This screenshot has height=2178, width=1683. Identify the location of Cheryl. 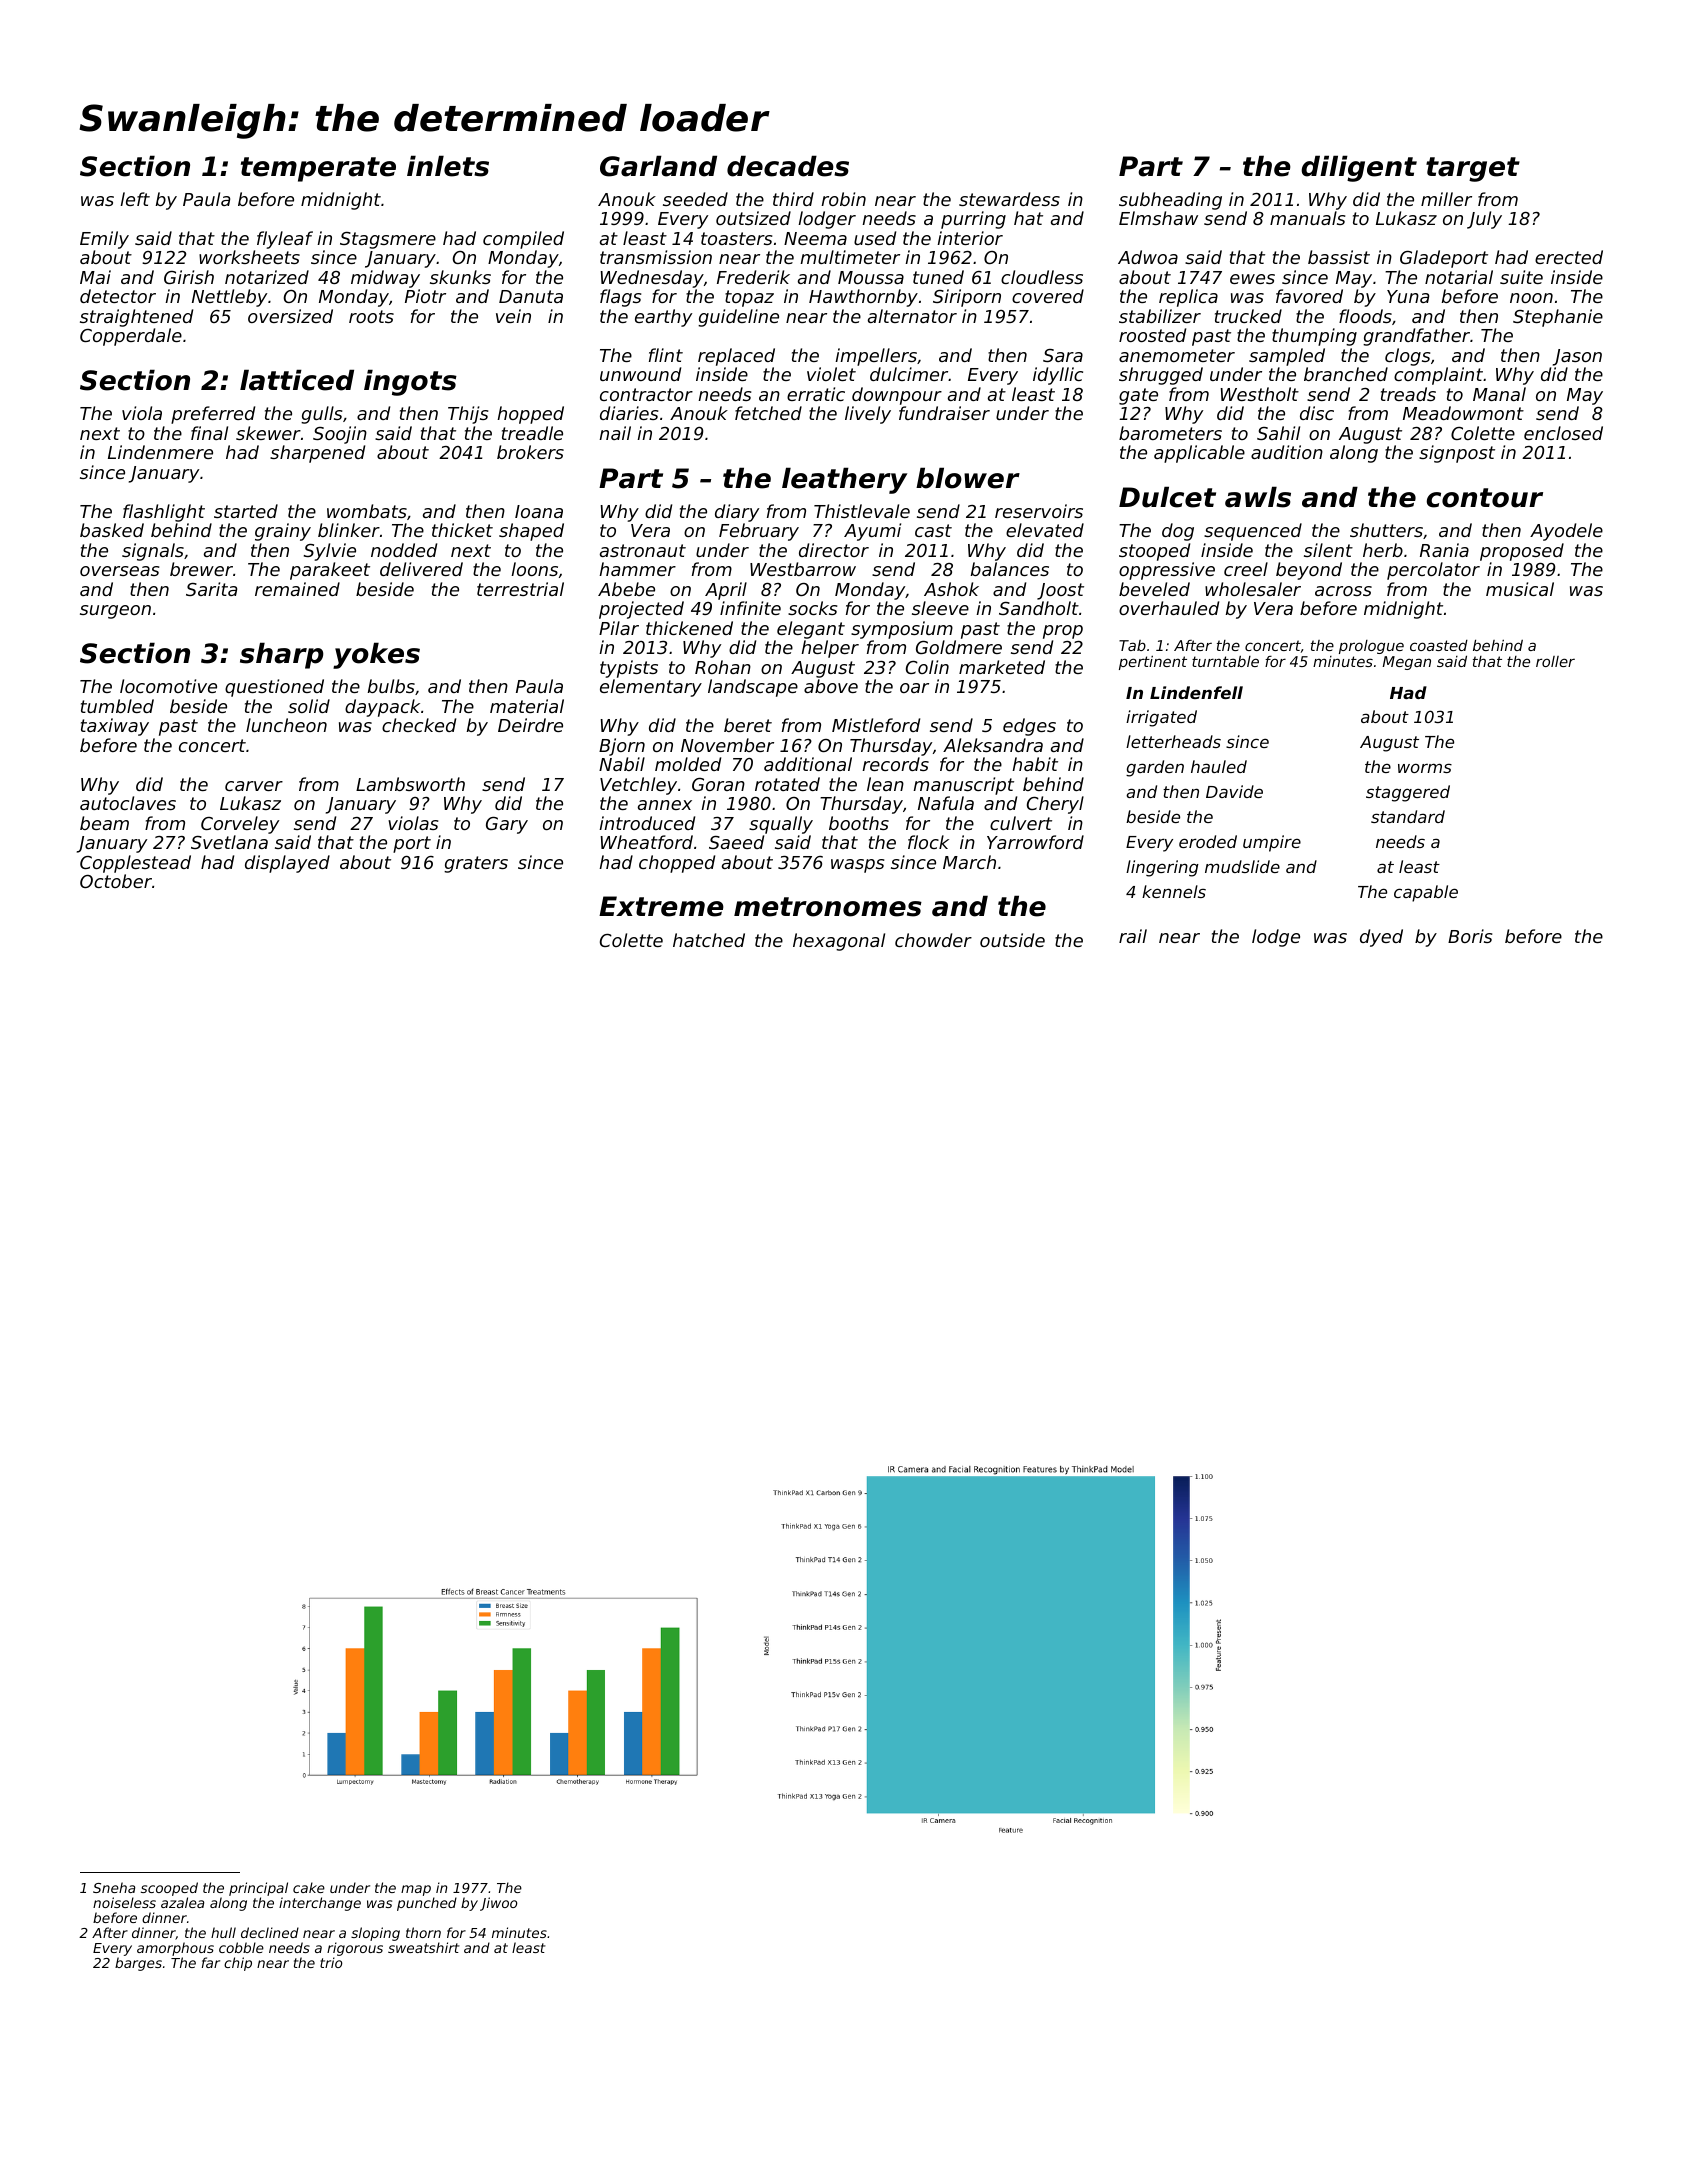
(1055, 805).
